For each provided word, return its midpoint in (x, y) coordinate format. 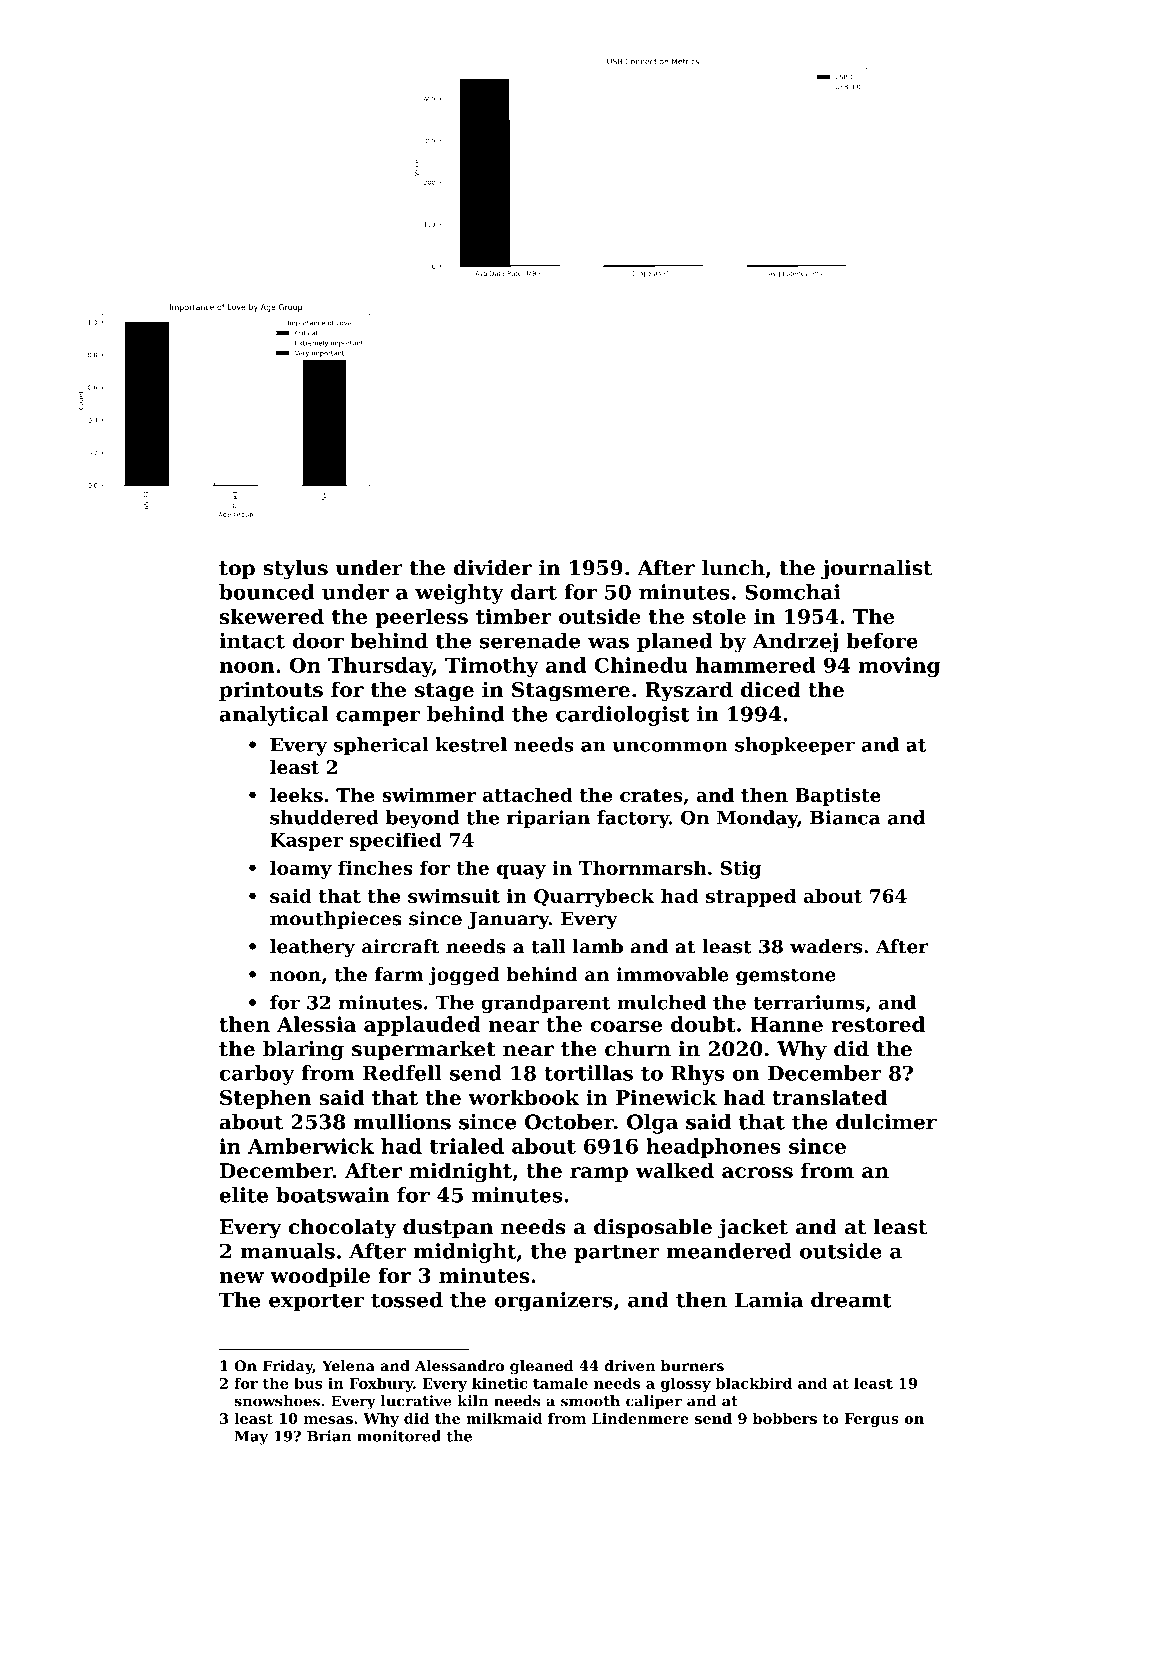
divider (493, 568)
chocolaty (342, 1229)
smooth (590, 1401)
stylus (295, 570)
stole (719, 616)
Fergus (871, 1420)
